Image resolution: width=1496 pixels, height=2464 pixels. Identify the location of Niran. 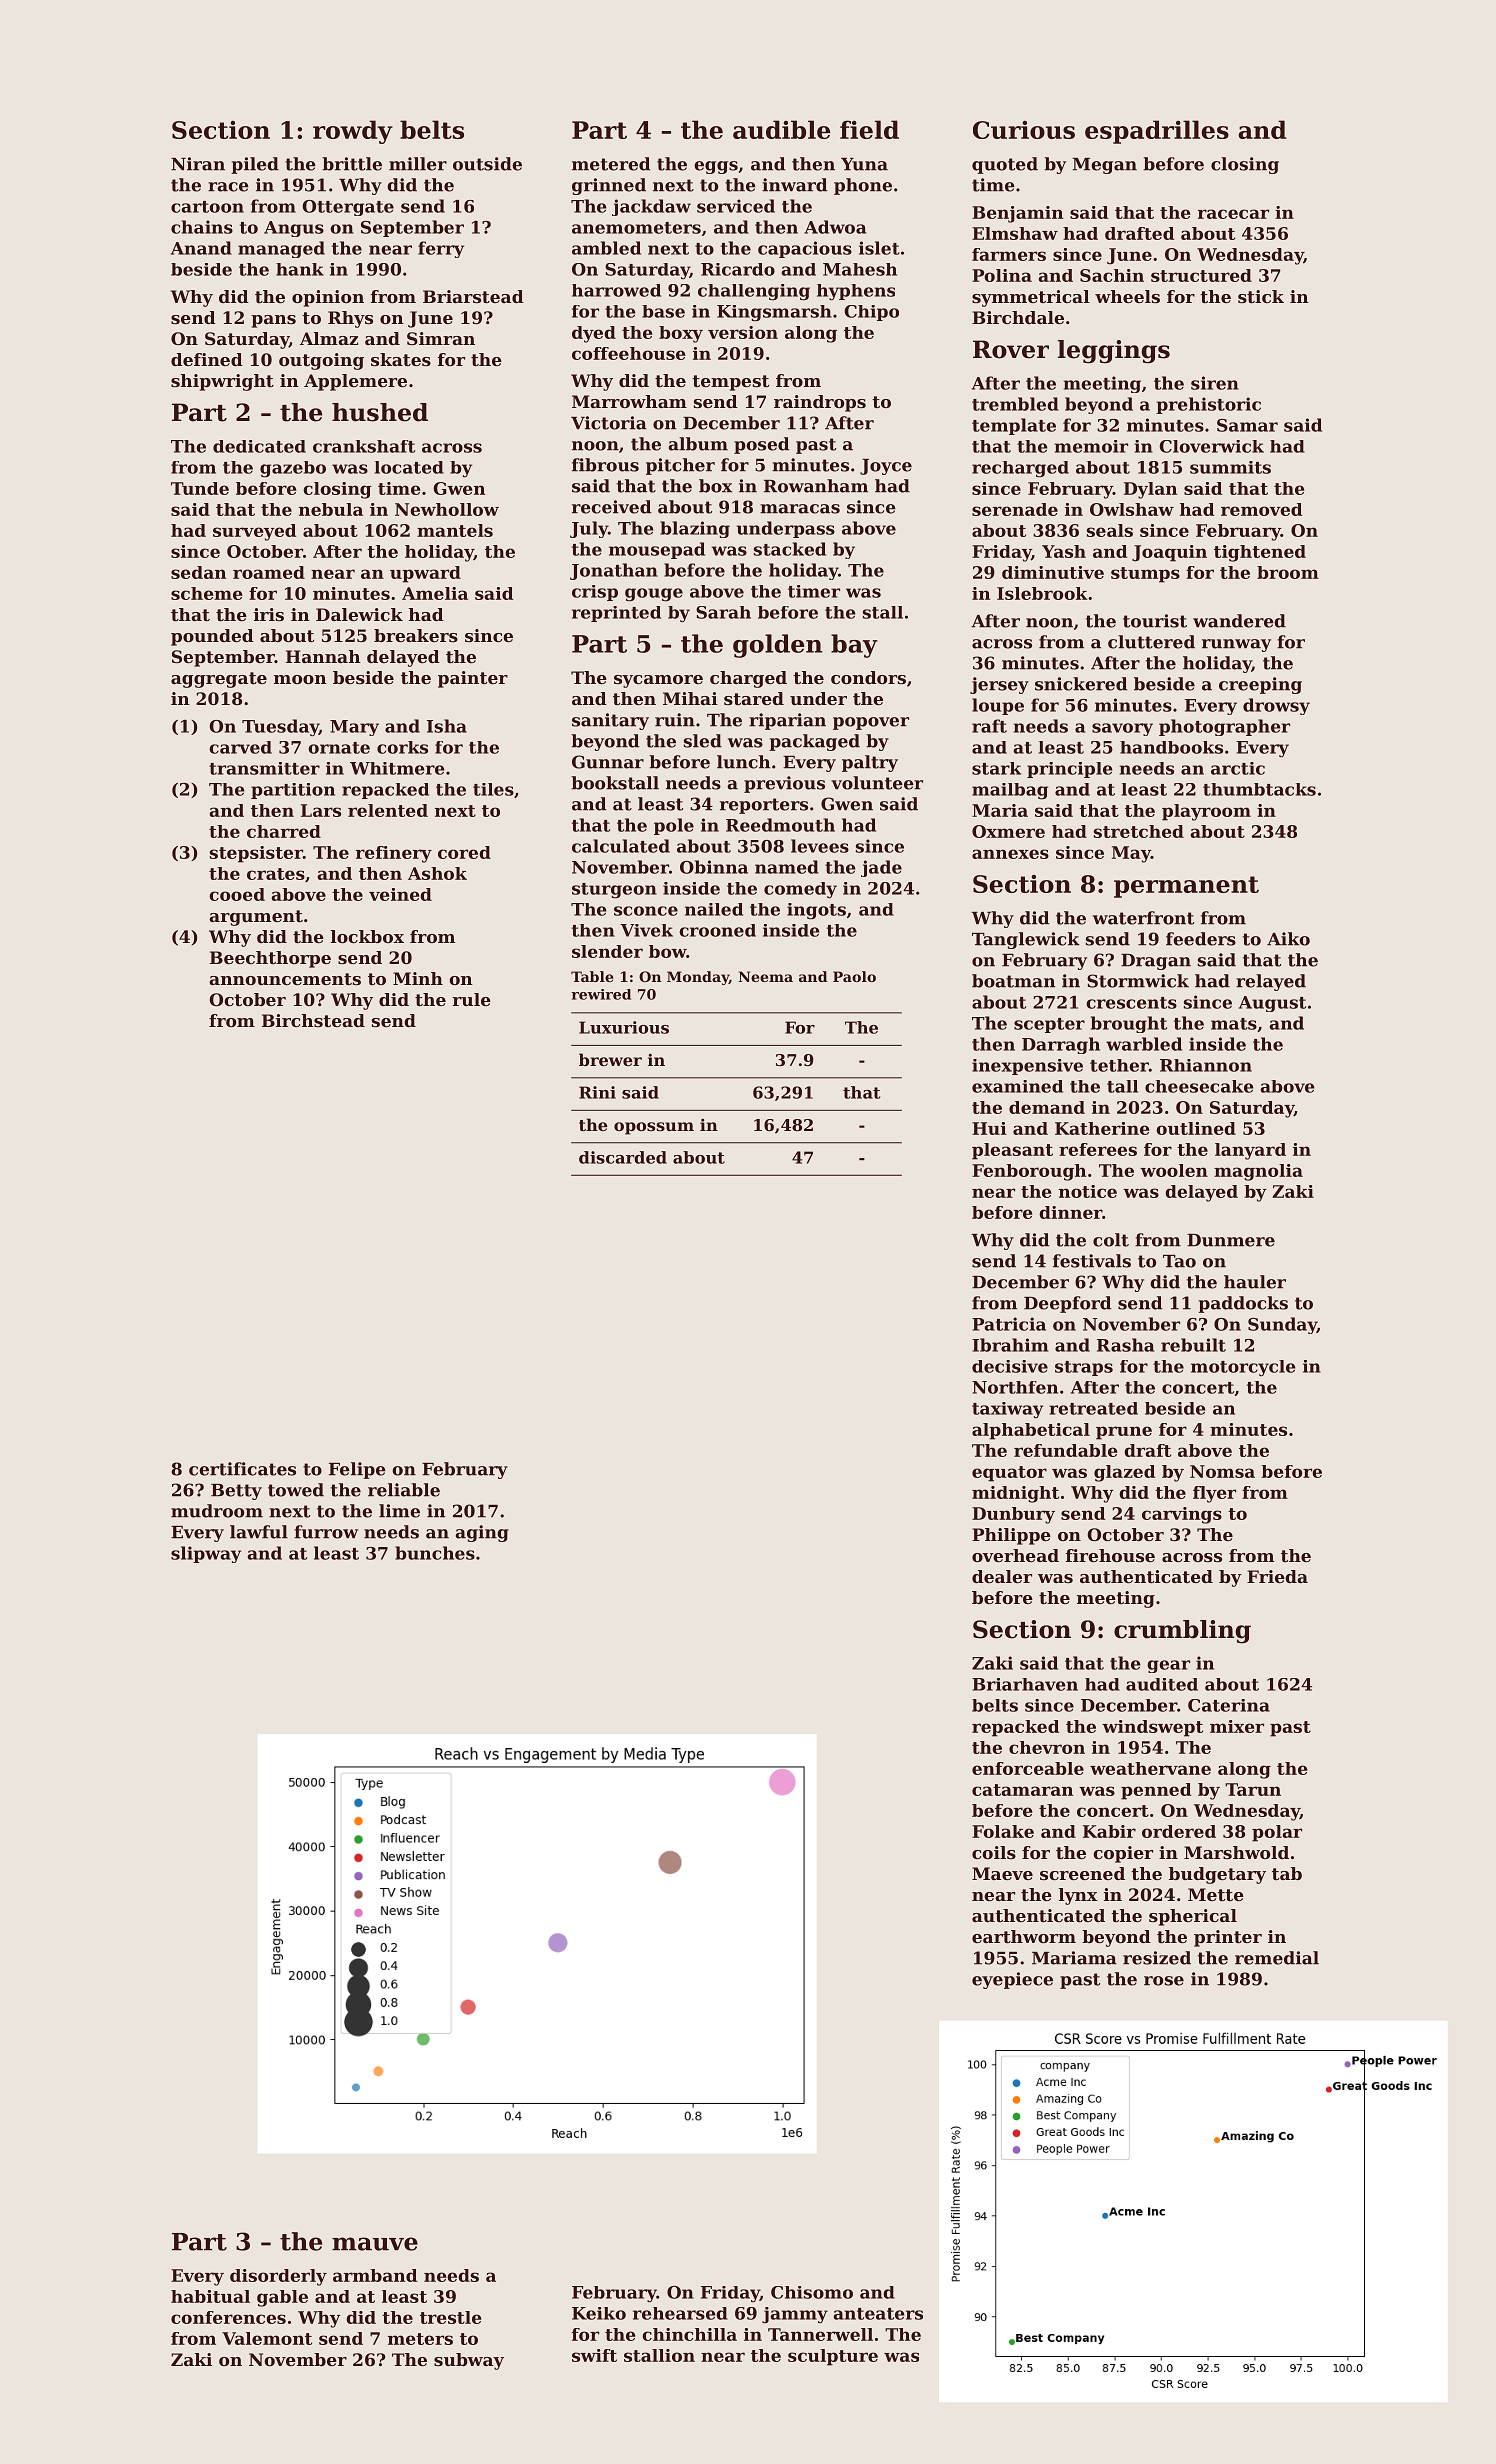
(198, 164).
